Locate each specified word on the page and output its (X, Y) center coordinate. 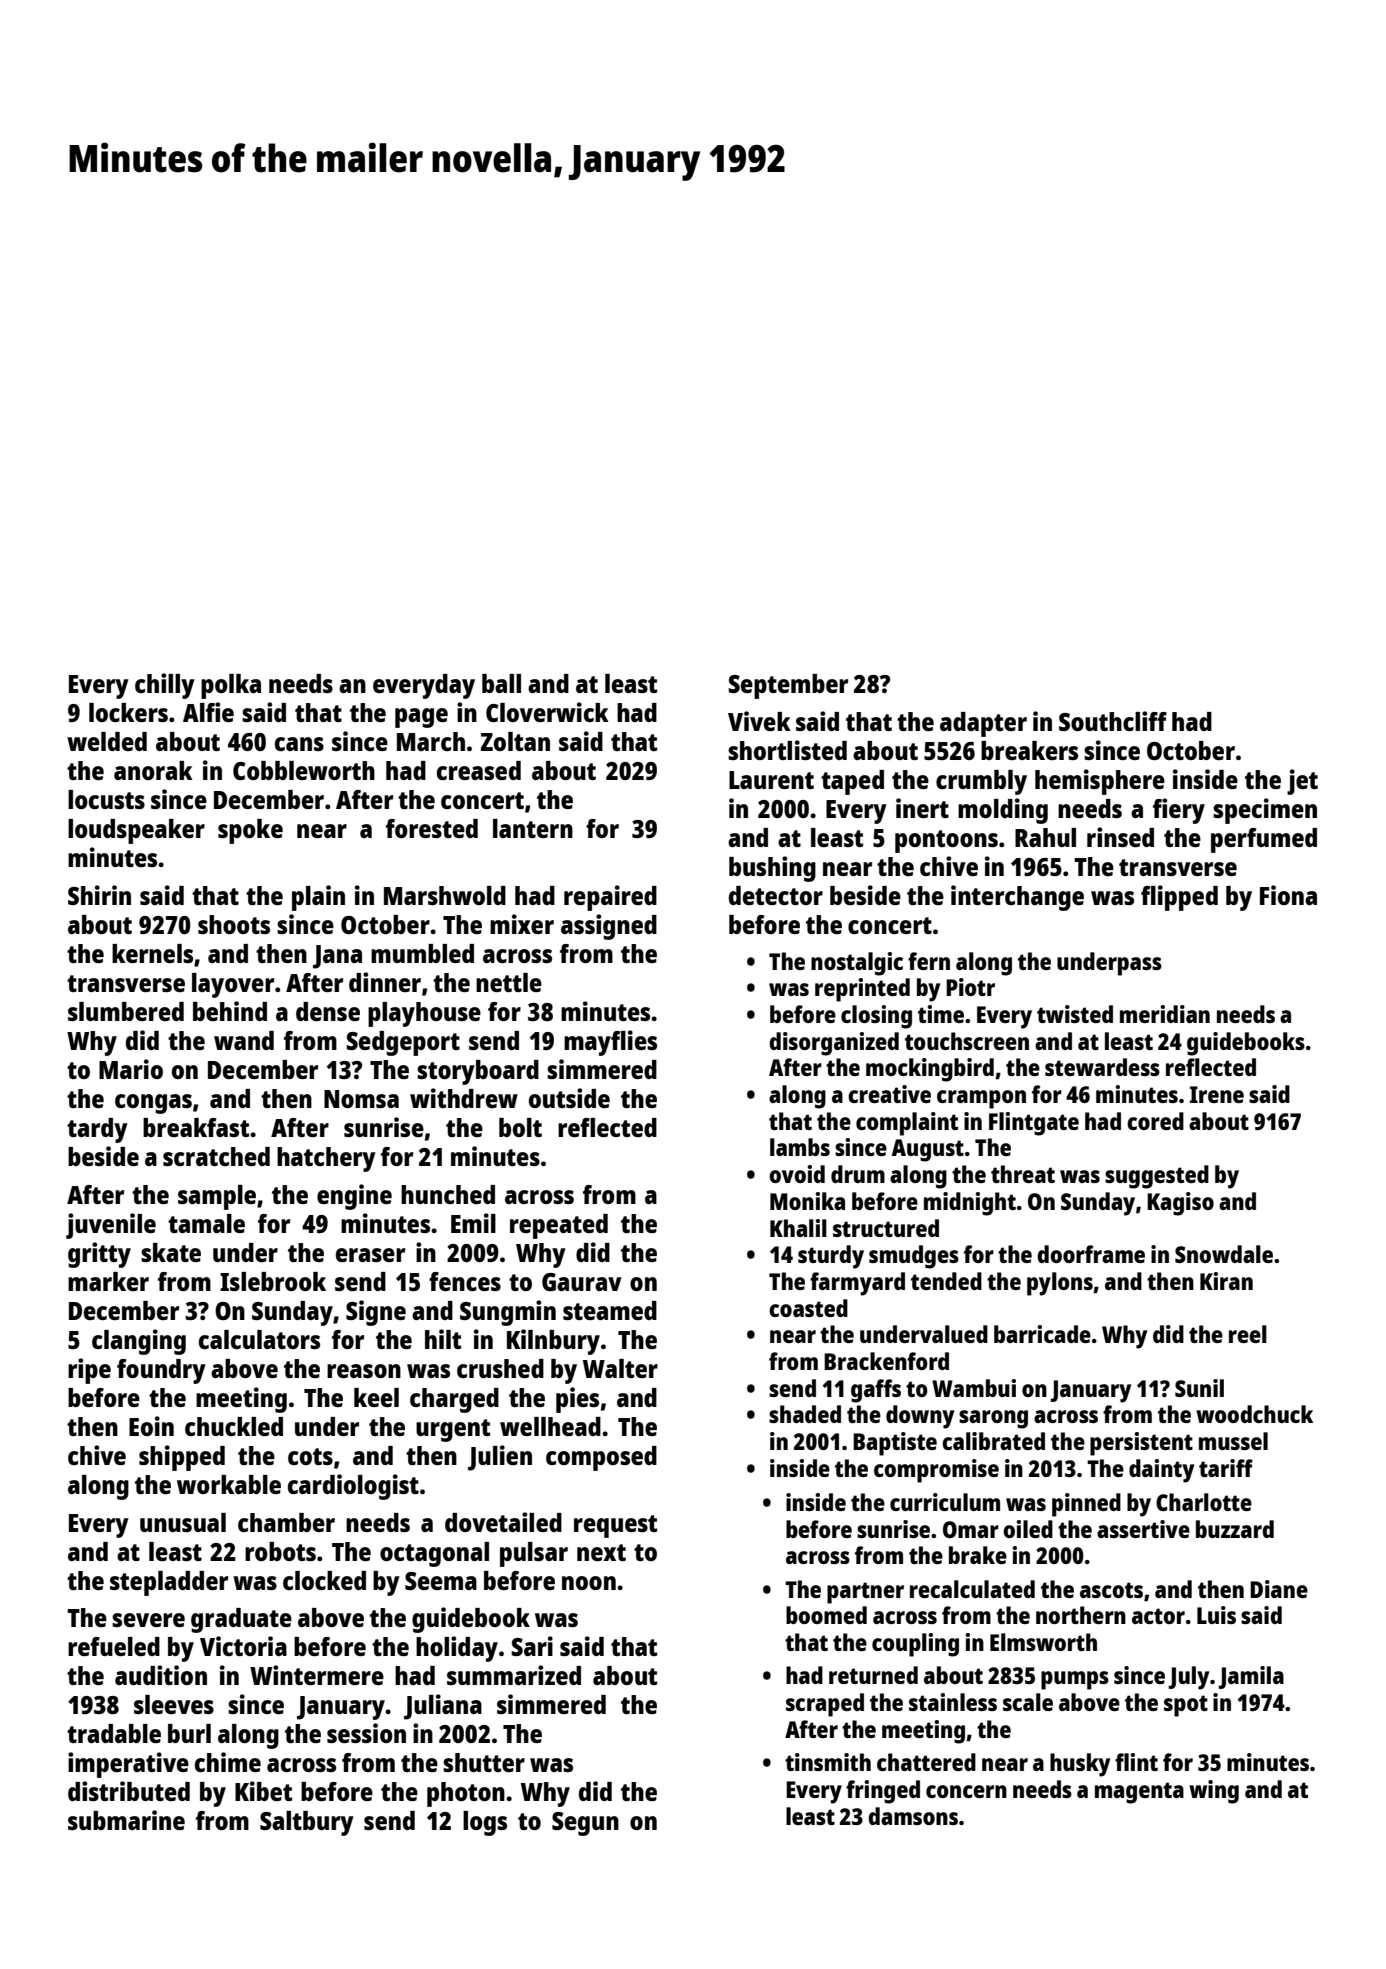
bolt (520, 1127)
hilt (443, 1339)
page (421, 718)
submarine (126, 1820)
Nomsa (361, 1099)
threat (1023, 1174)
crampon (981, 1099)
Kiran (1226, 1281)
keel (376, 1397)
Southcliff (1113, 721)
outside (569, 1098)
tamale (206, 1223)
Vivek (759, 721)
